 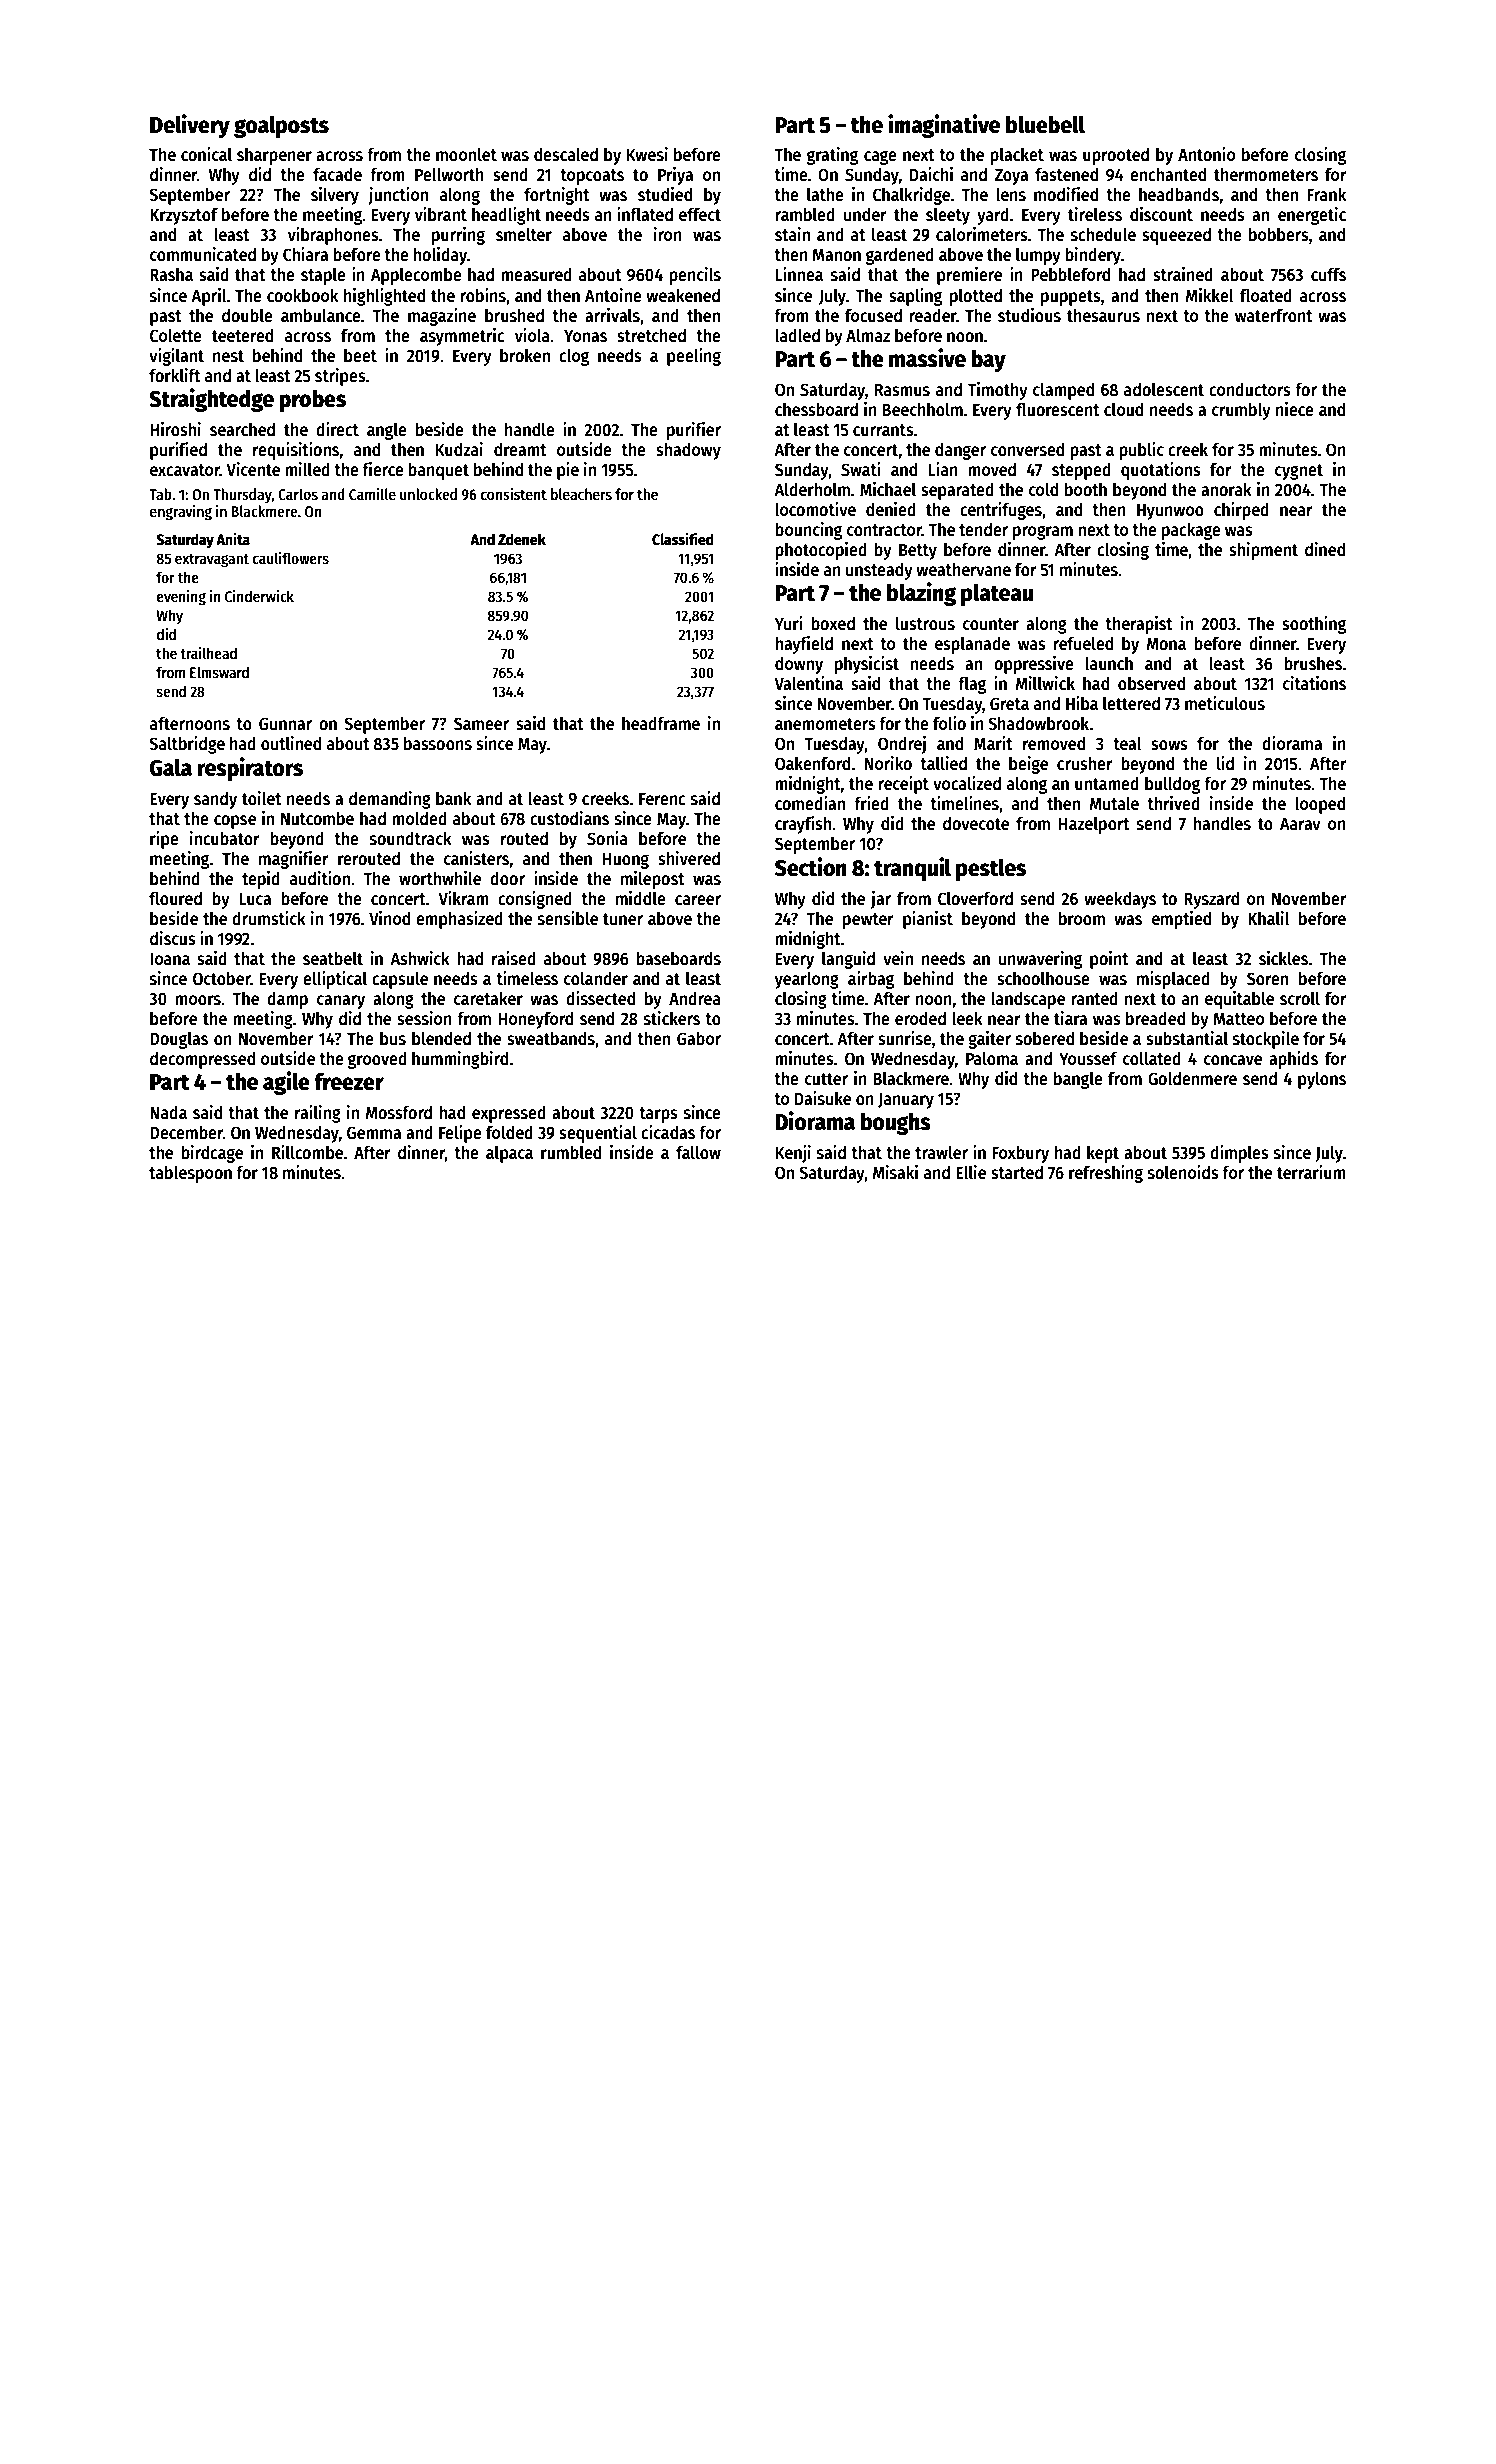 What do you see at coordinates (307, 1152) in the document?
I see `Rillcombe` at bounding box center [307, 1152].
